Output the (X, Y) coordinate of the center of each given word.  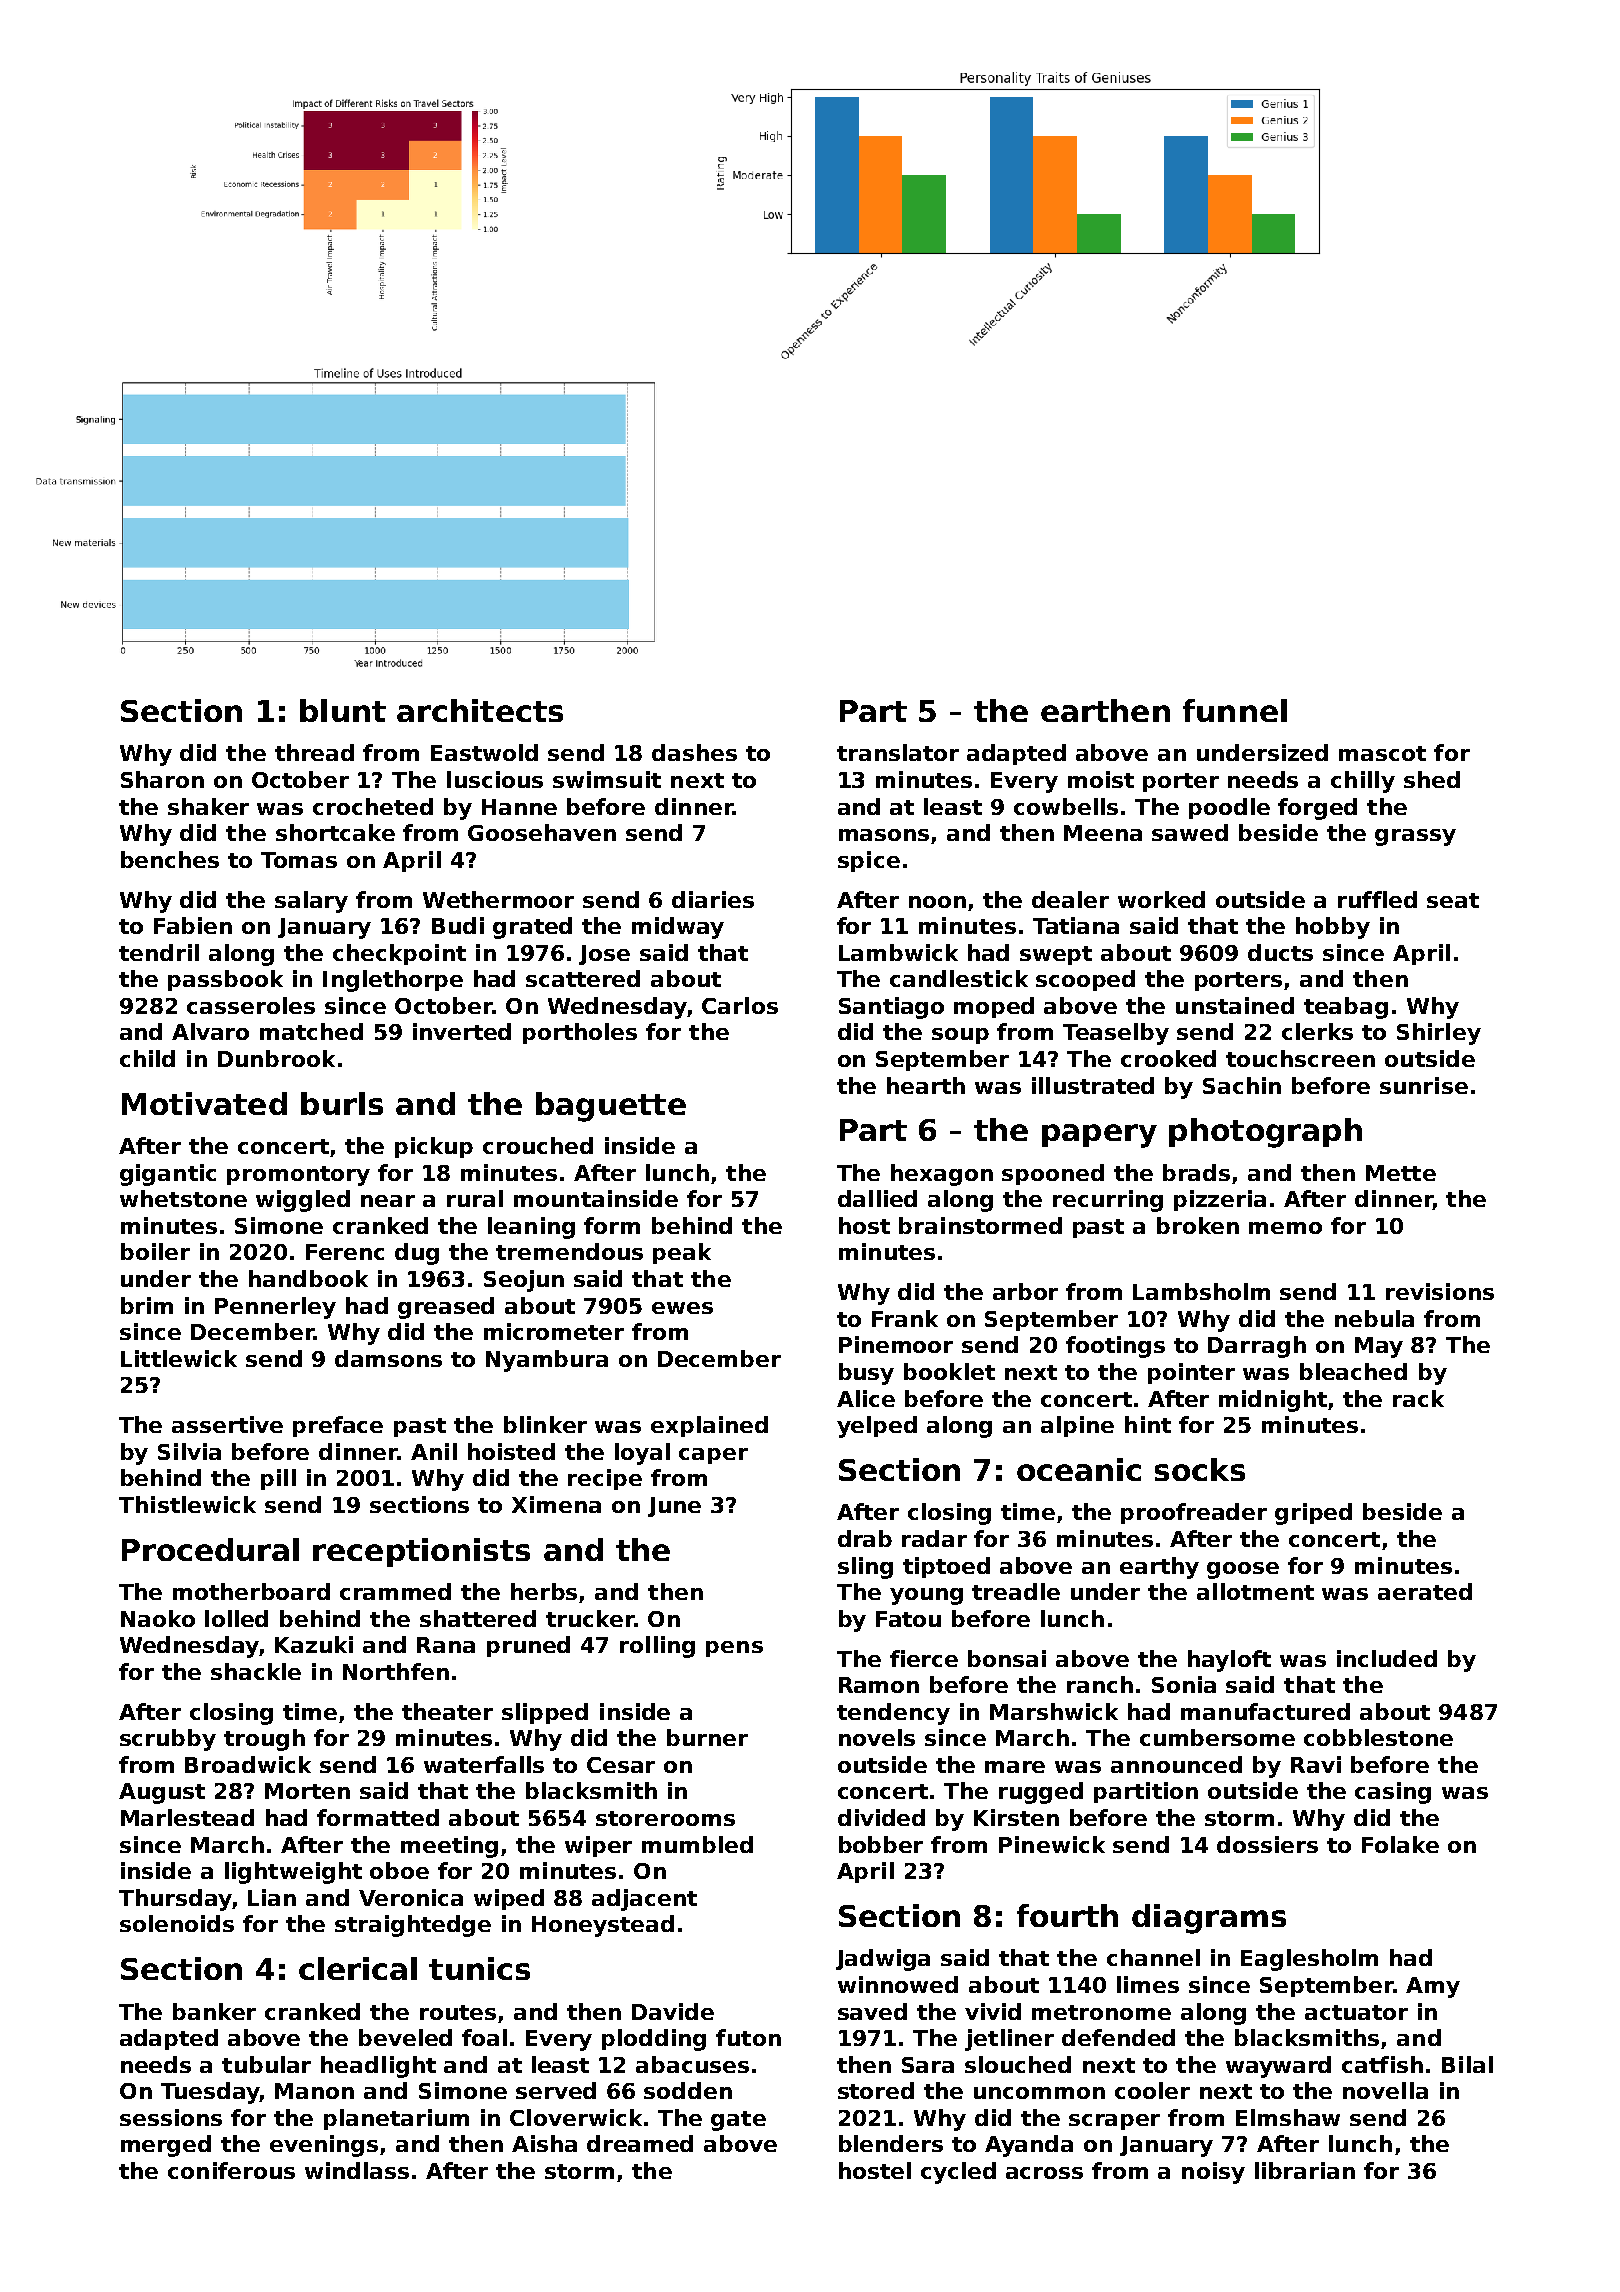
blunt (343, 710)
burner (707, 1737)
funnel (1235, 710)
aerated (1425, 1591)
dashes (694, 752)
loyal (642, 1454)
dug (417, 1254)
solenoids (177, 1923)
